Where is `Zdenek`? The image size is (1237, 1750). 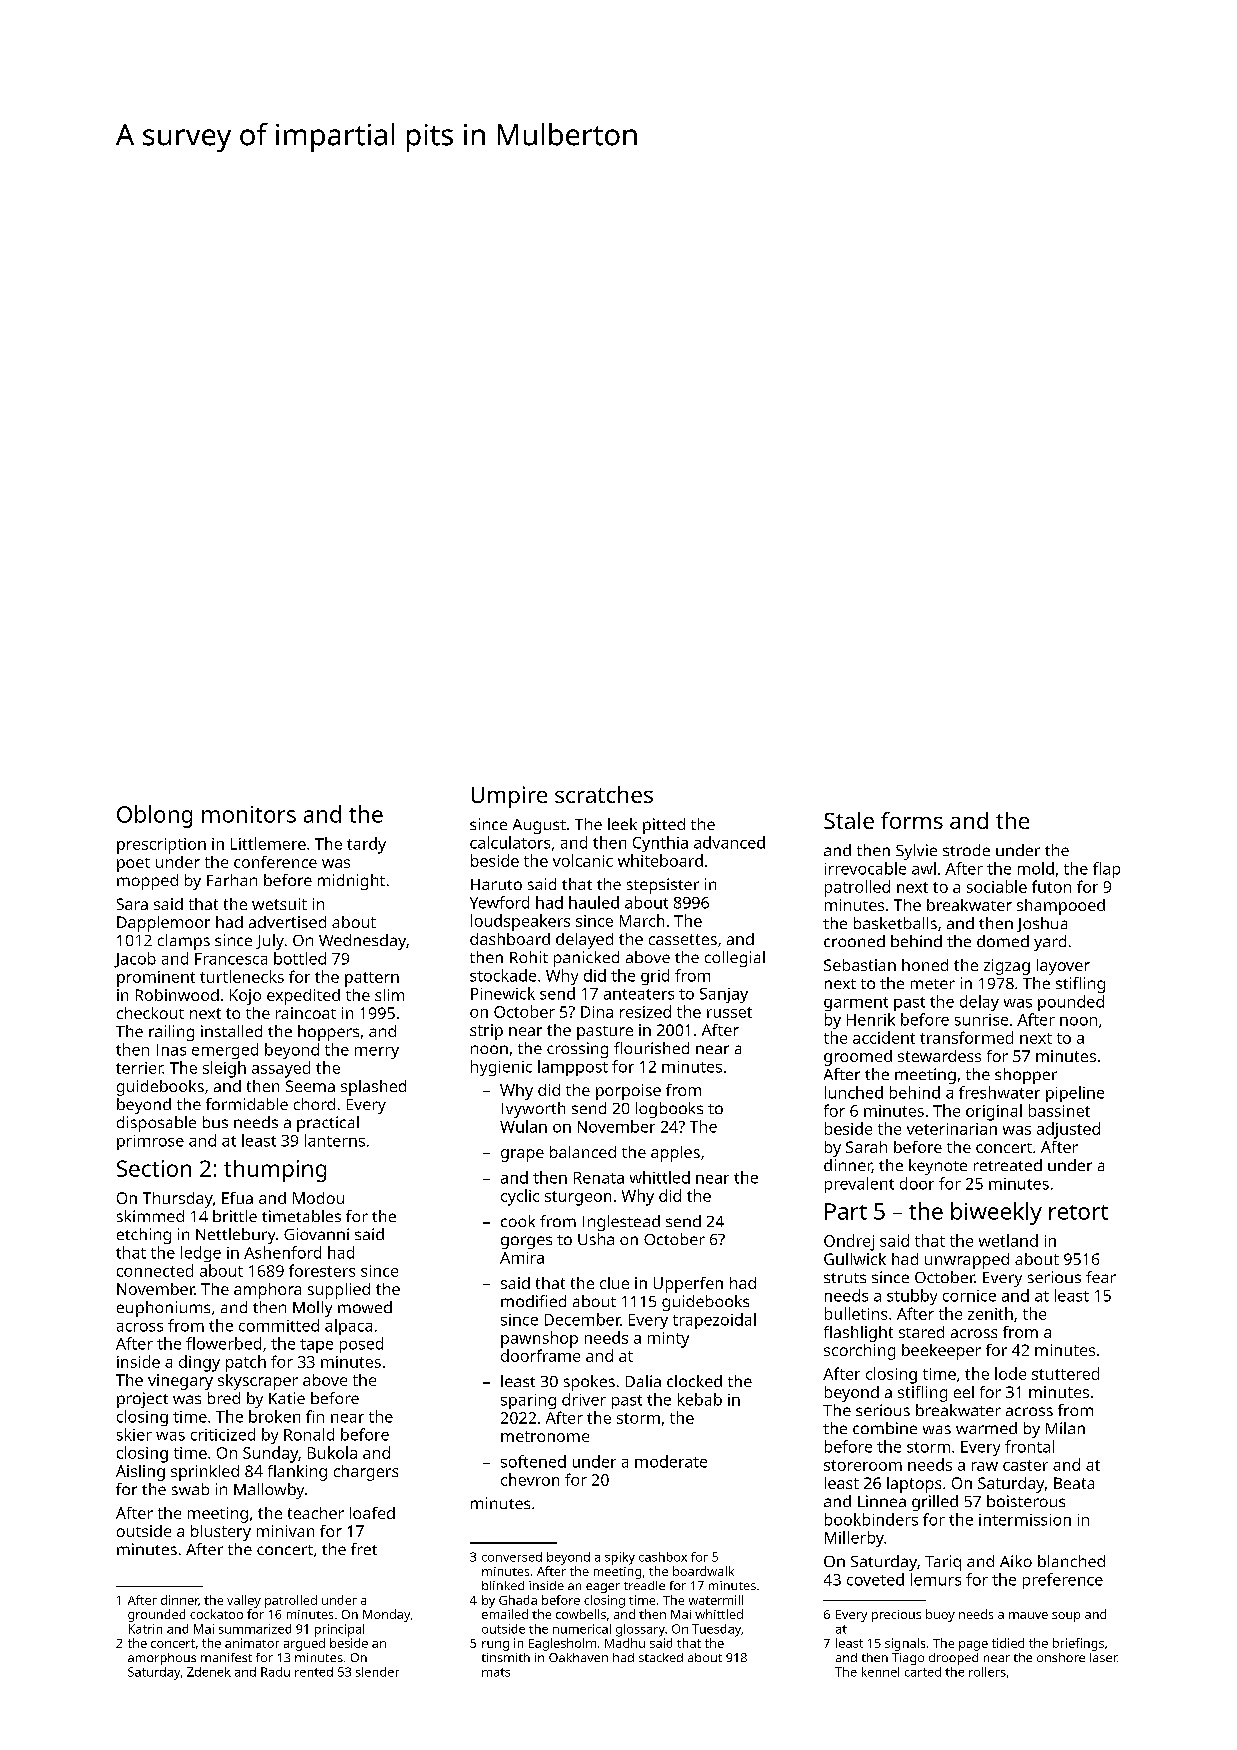 Zdenek is located at coordinates (209, 1672).
